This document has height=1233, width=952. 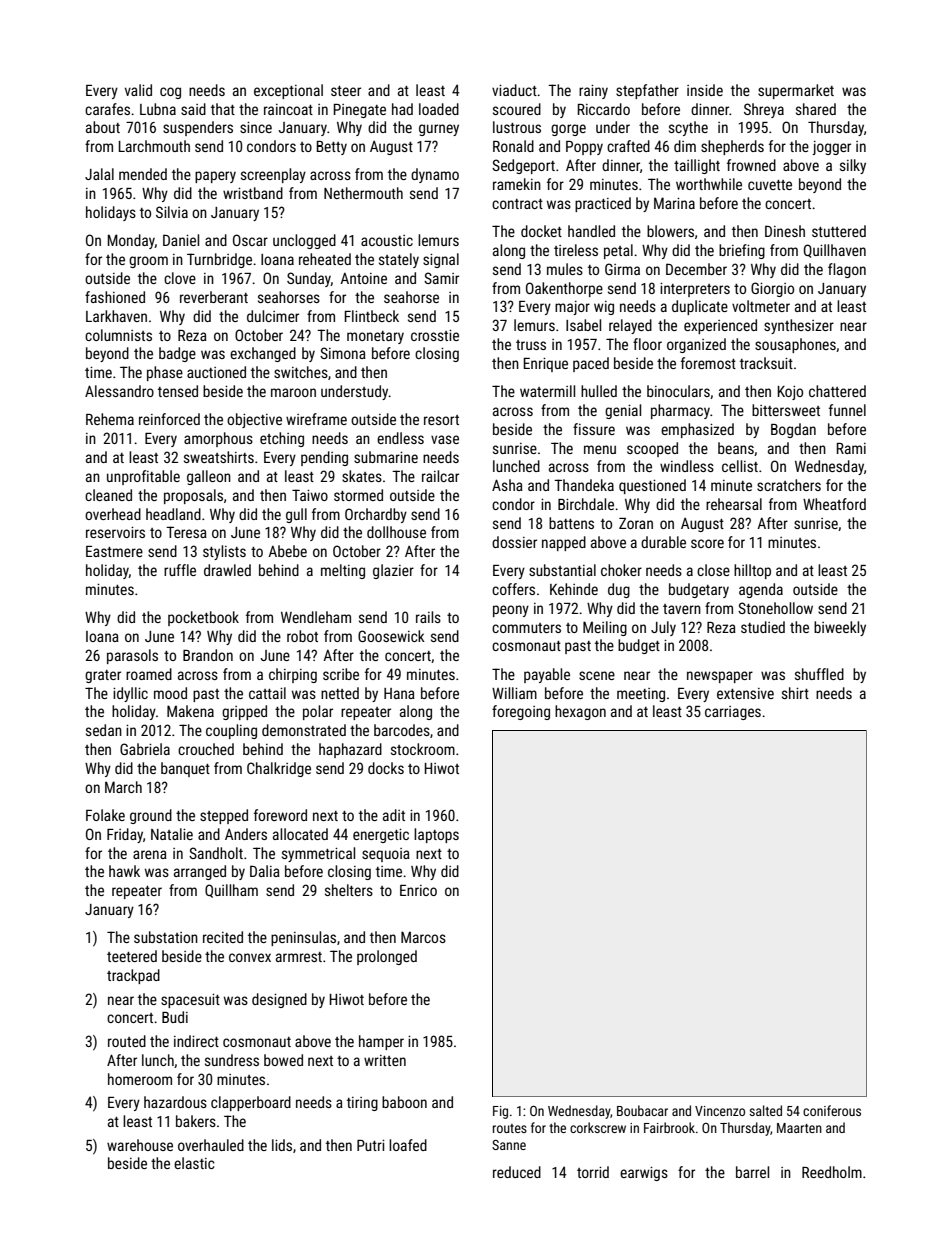 I want to click on unprofitable, so click(x=143, y=477).
